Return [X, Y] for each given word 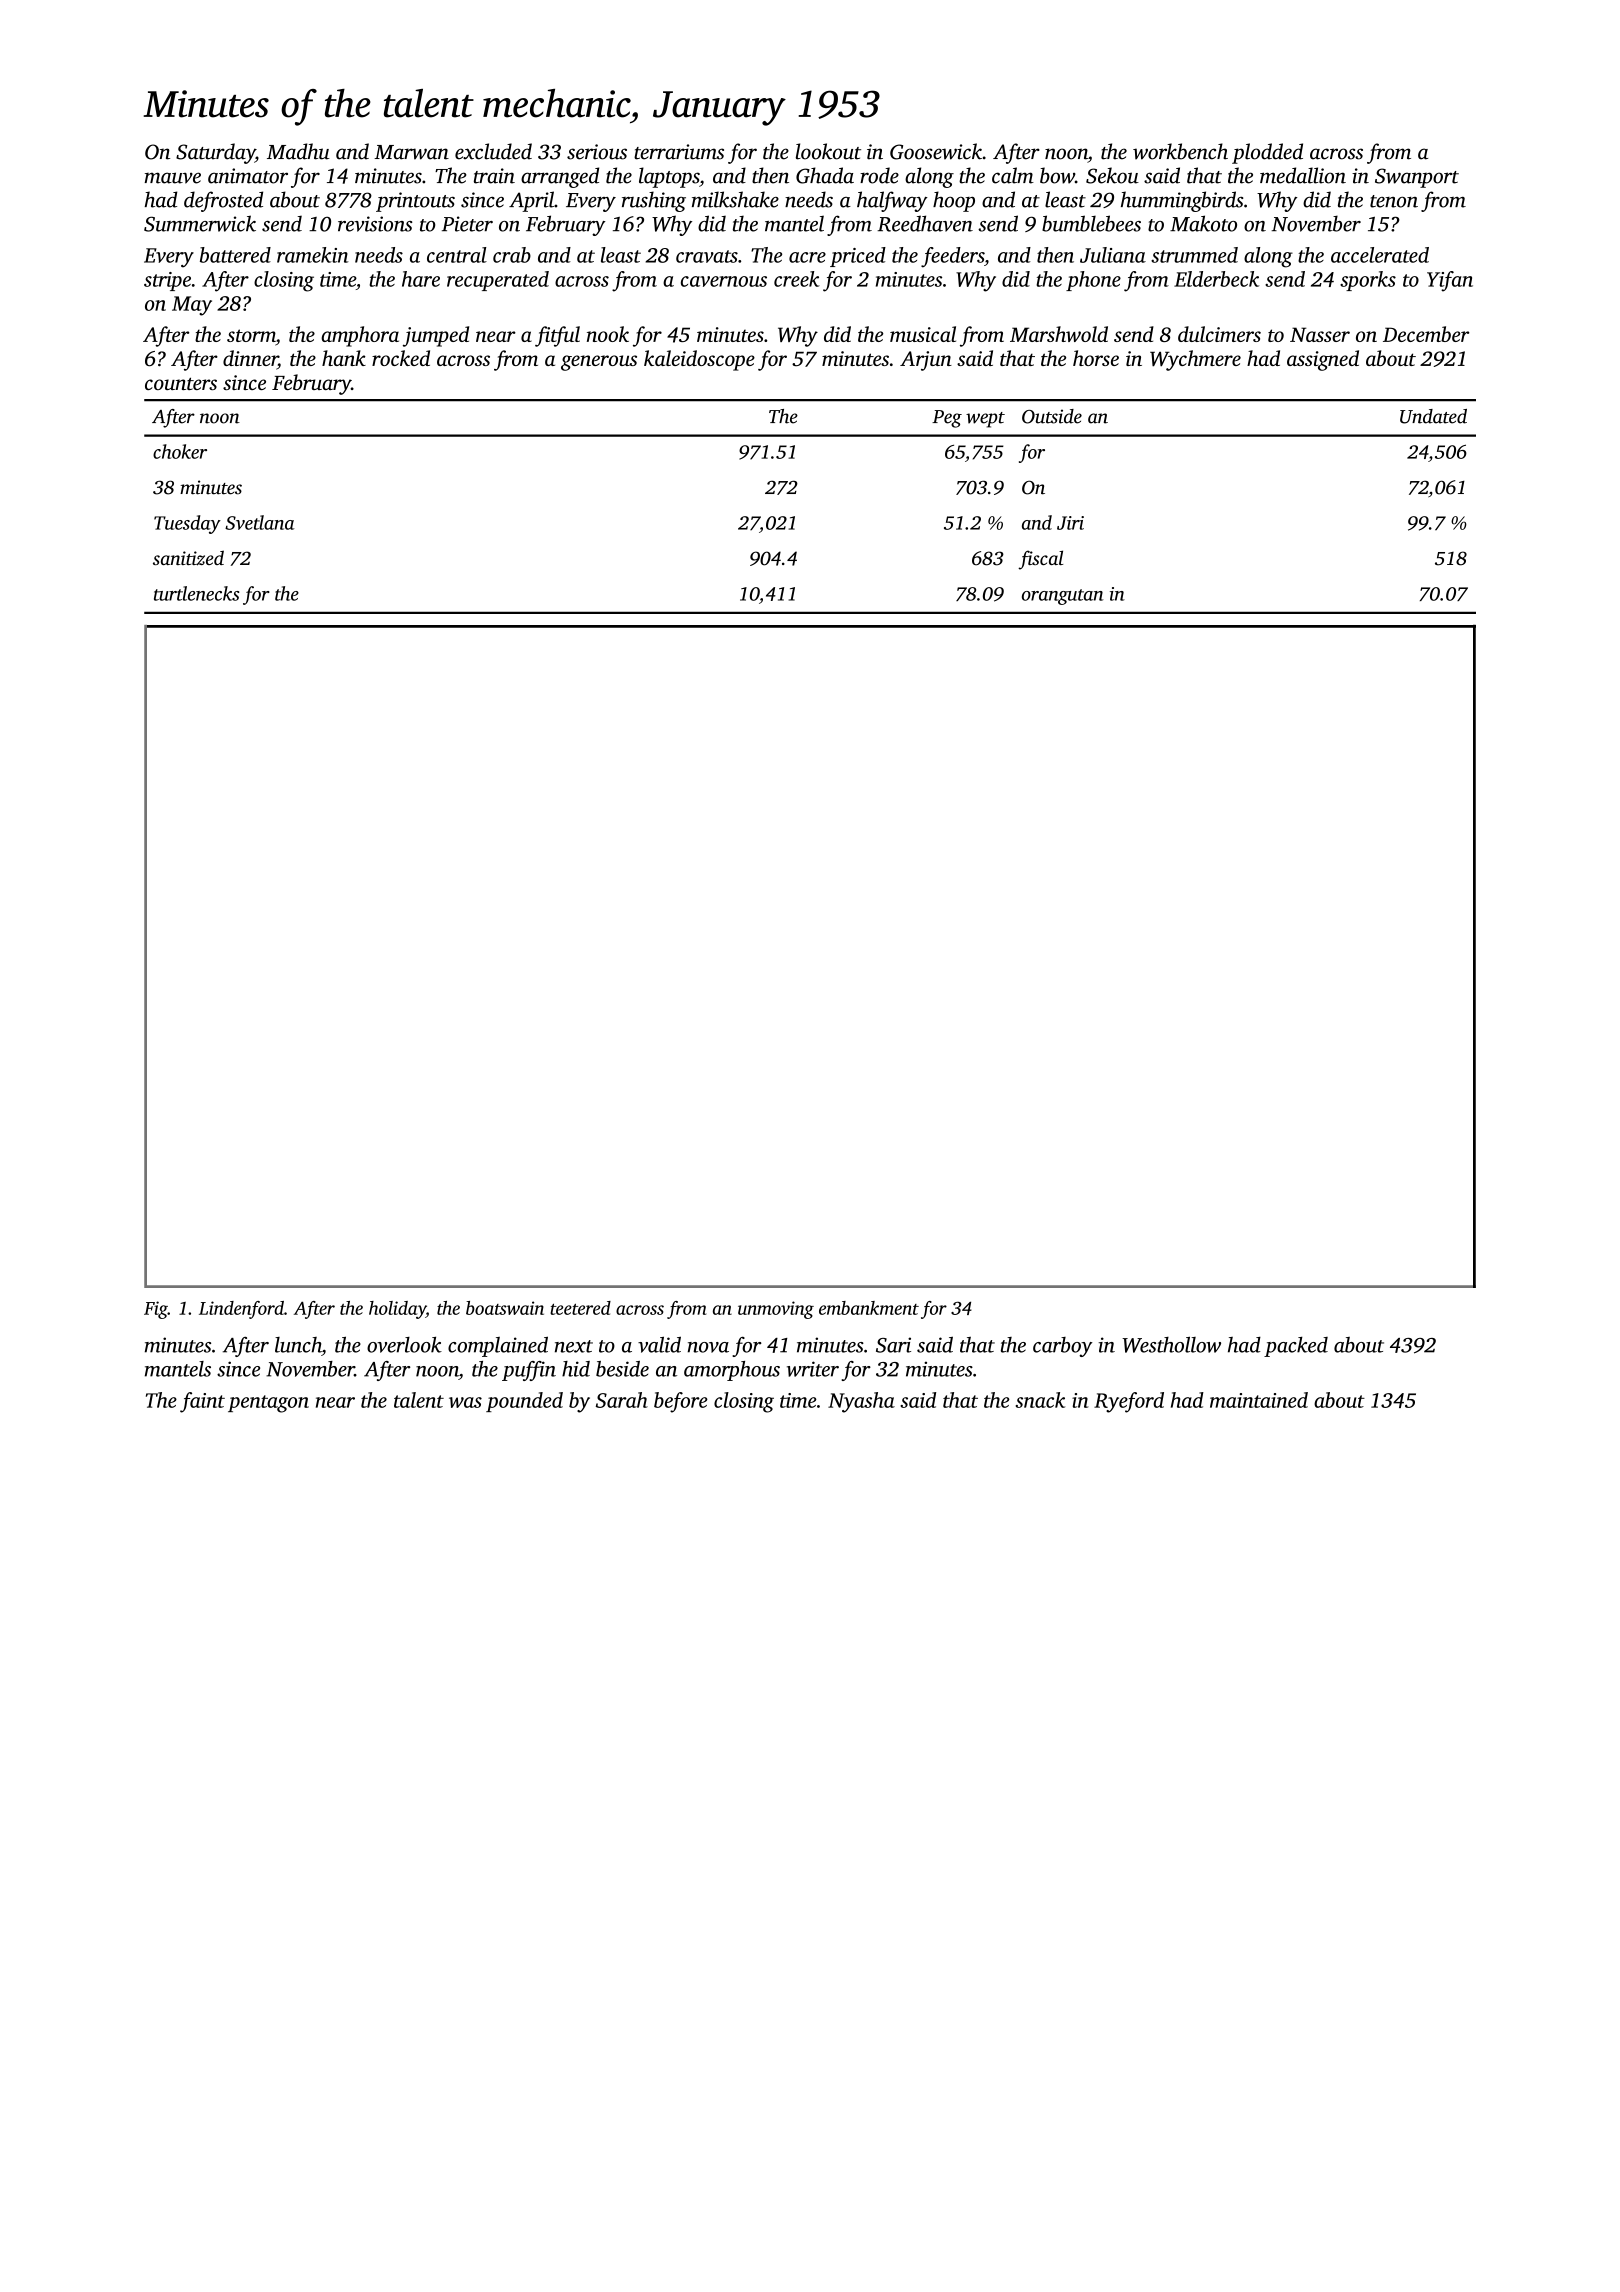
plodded [1267, 153]
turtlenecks [196, 593]
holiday [397, 1310]
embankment [869, 1308]
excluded [493, 151]
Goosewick [936, 151]
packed [1296, 1347]
